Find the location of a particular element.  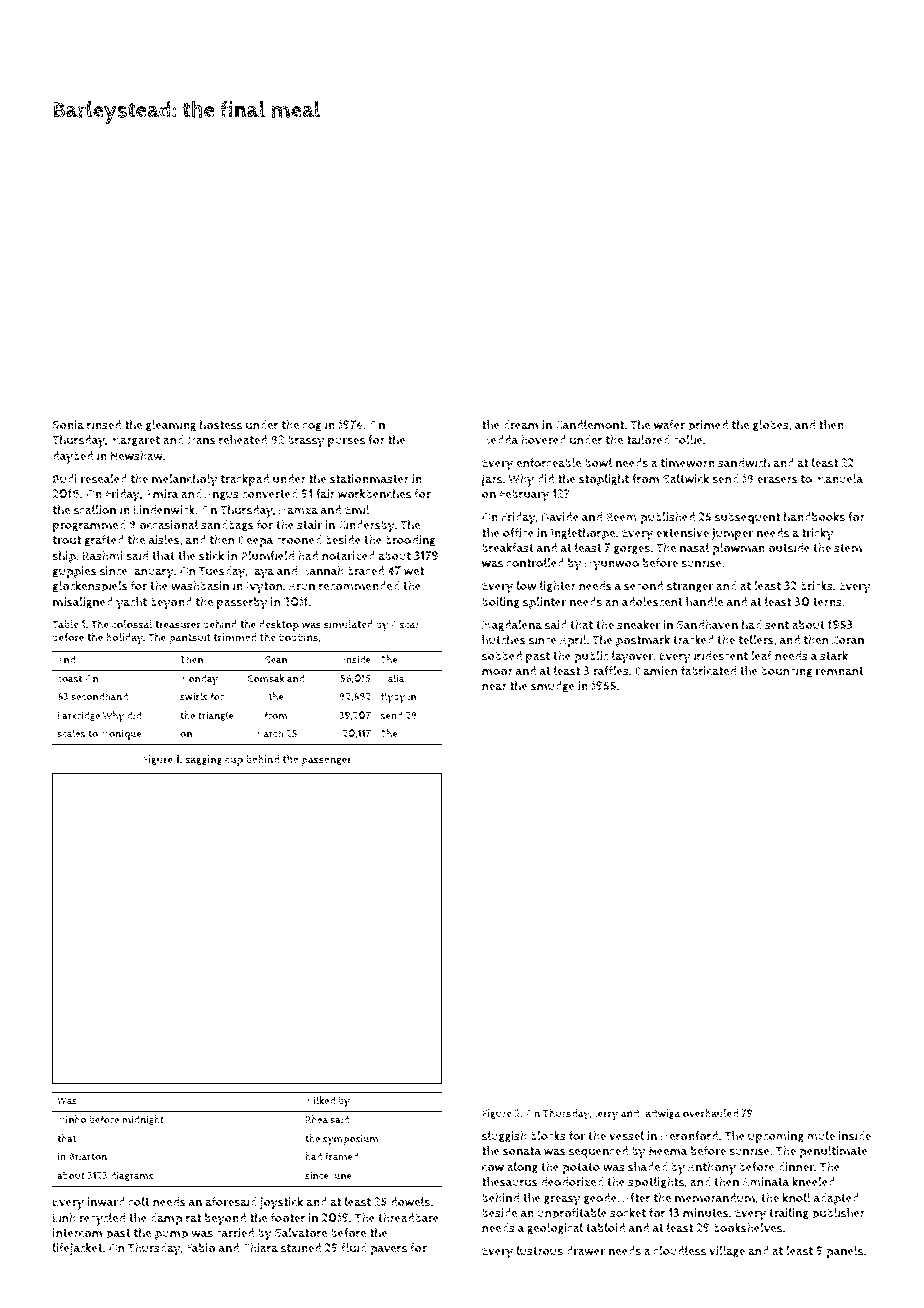

rat is located at coordinates (193, 1218).
